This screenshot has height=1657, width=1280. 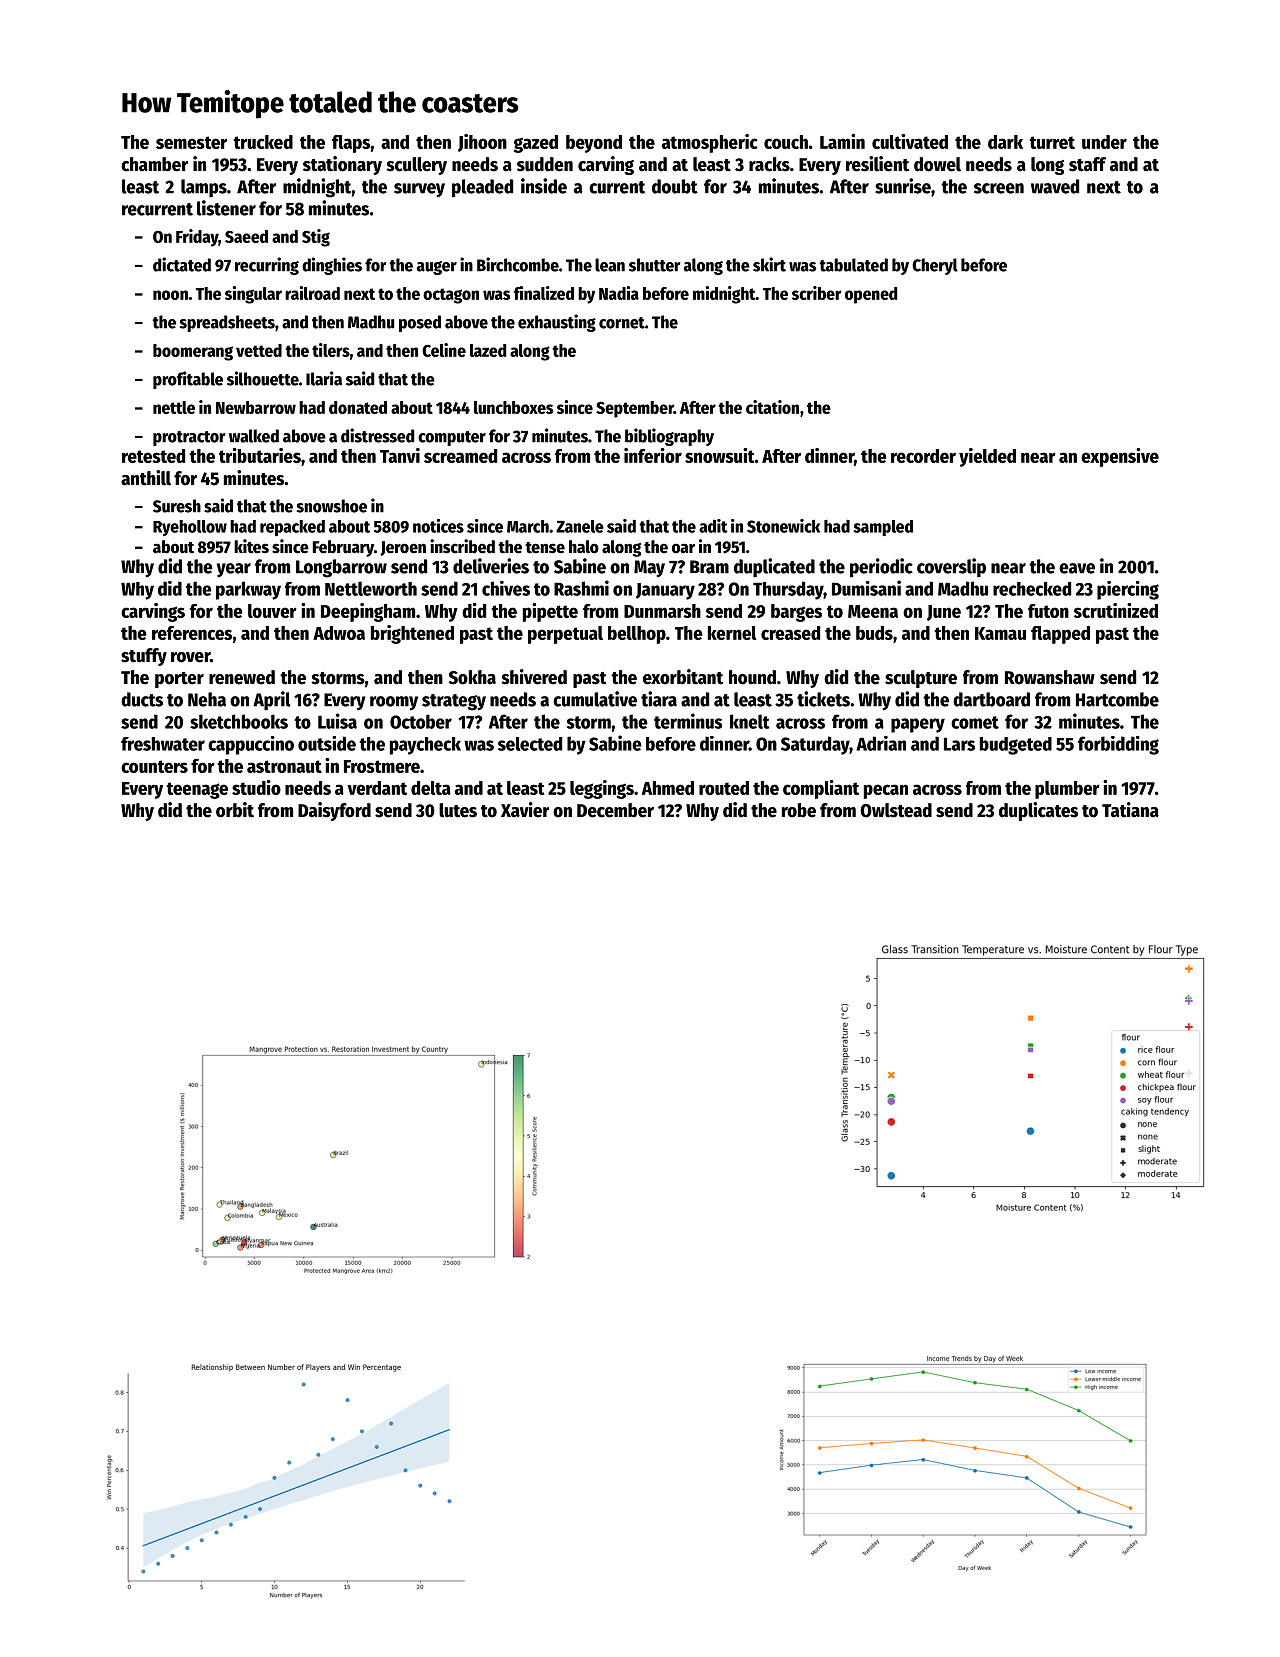 I want to click on Cheryl, so click(x=935, y=266).
